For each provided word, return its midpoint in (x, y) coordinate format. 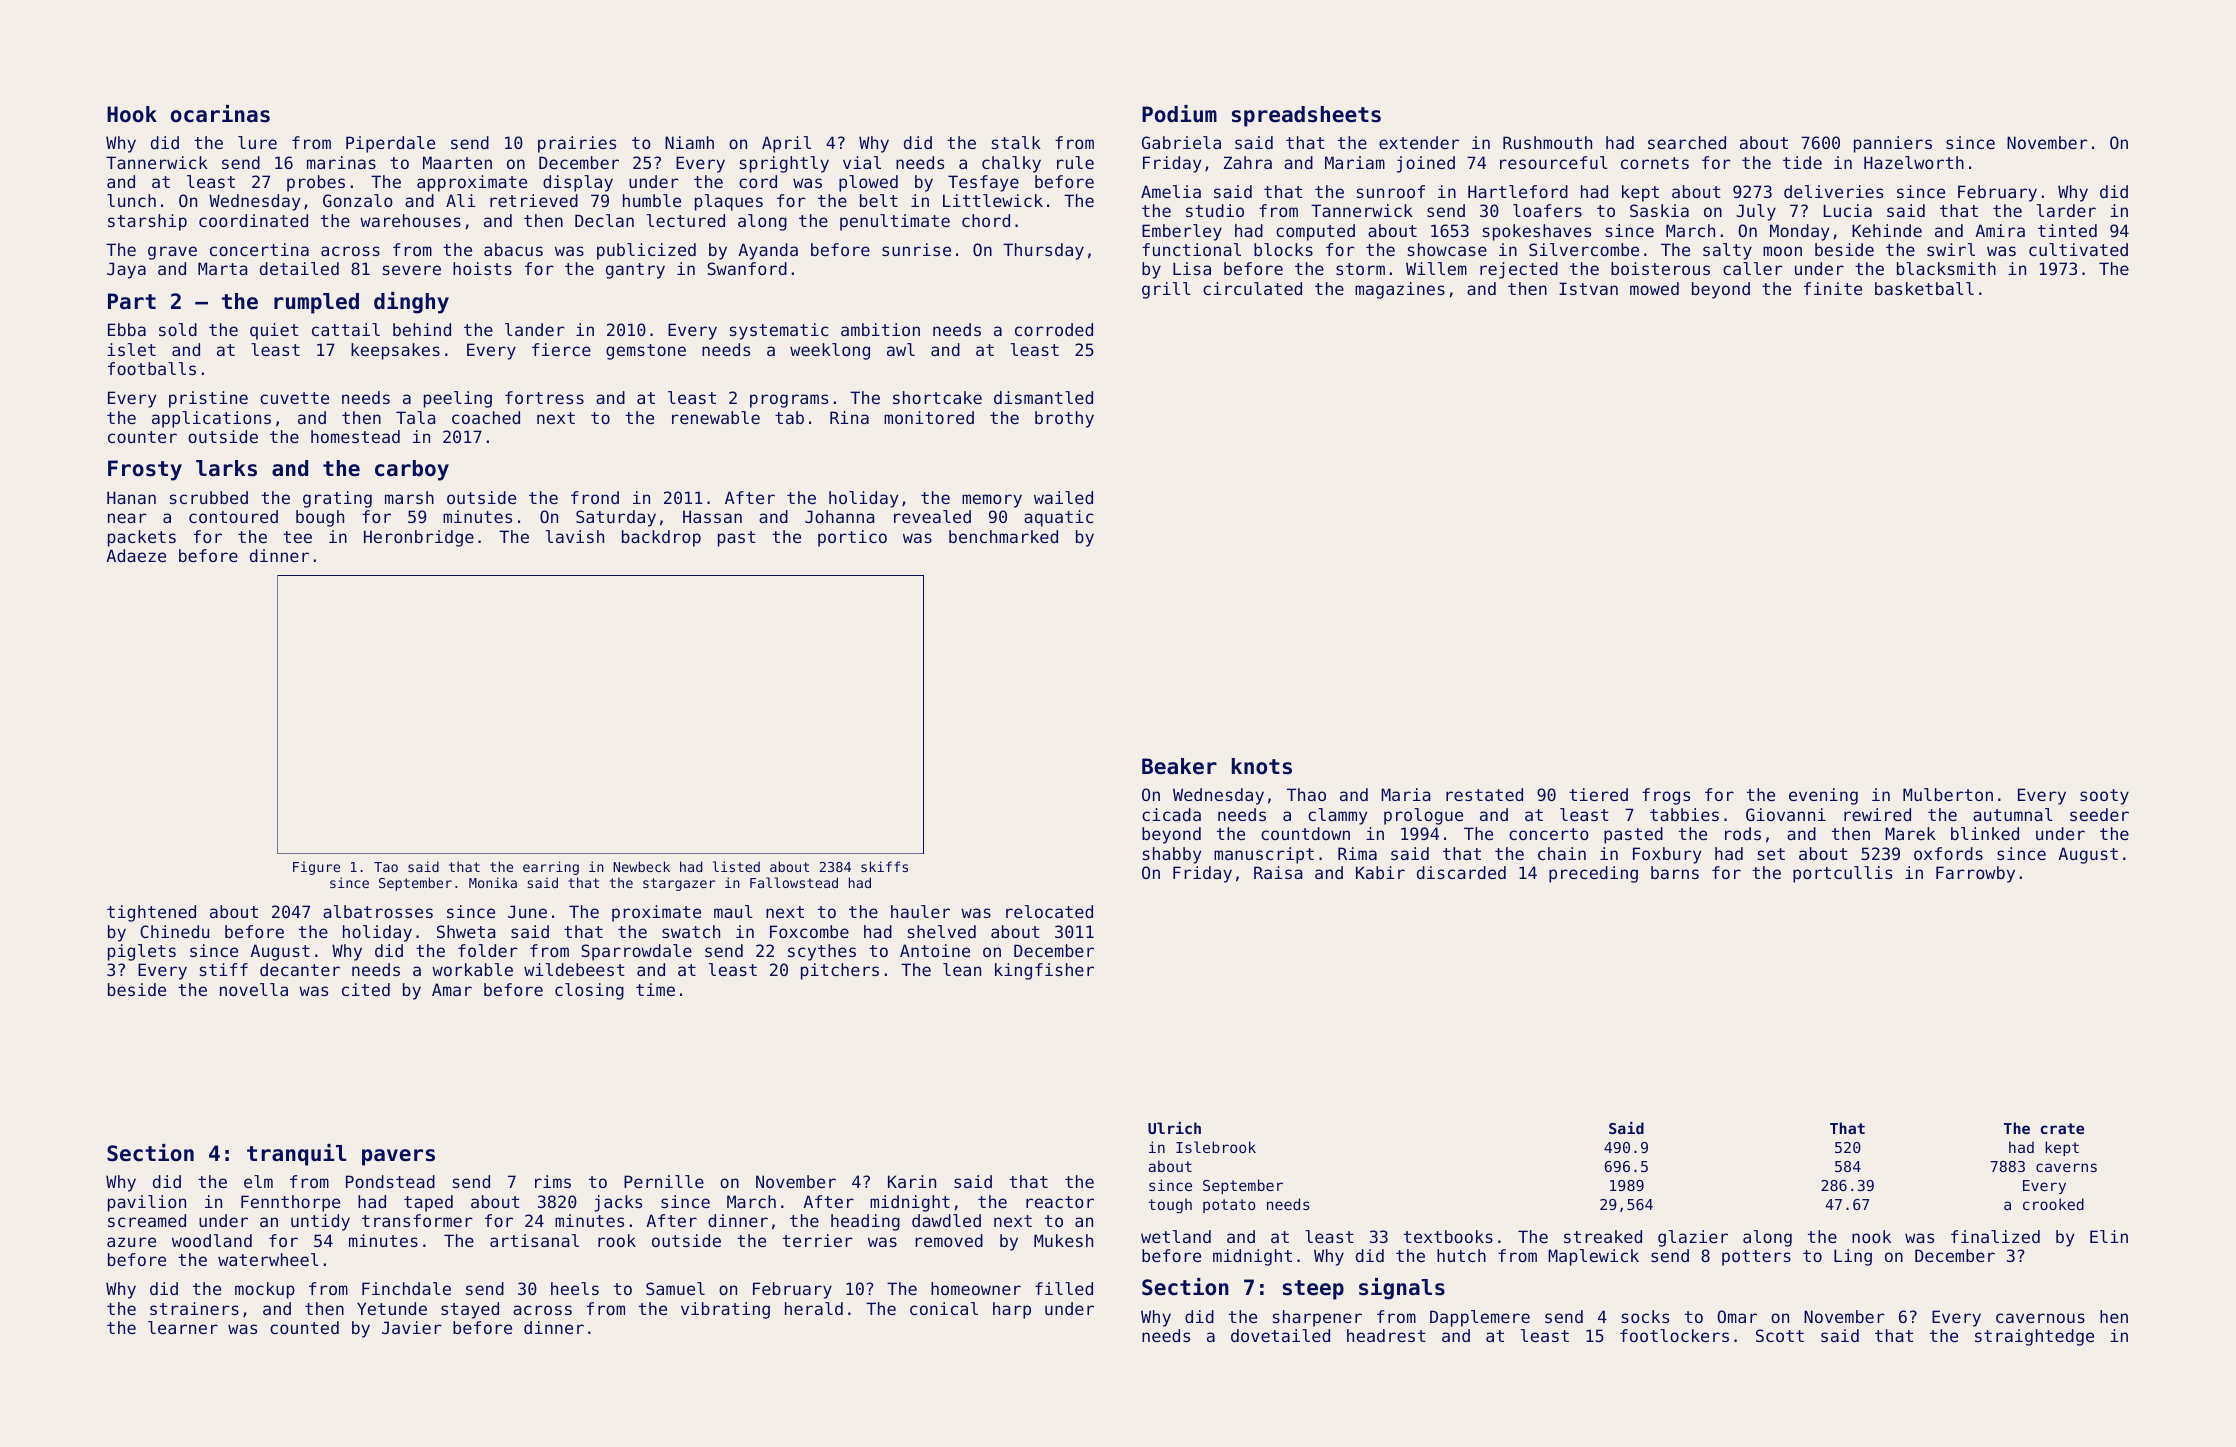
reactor (1060, 1202)
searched (1687, 142)
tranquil (297, 1155)
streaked (1603, 1236)
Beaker (1179, 766)
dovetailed (1280, 1335)
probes (316, 183)
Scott (1780, 1335)
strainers (194, 1308)
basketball (1924, 288)
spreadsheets (1306, 116)
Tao (386, 867)
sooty (2104, 797)
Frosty (145, 470)
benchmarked (1003, 536)
